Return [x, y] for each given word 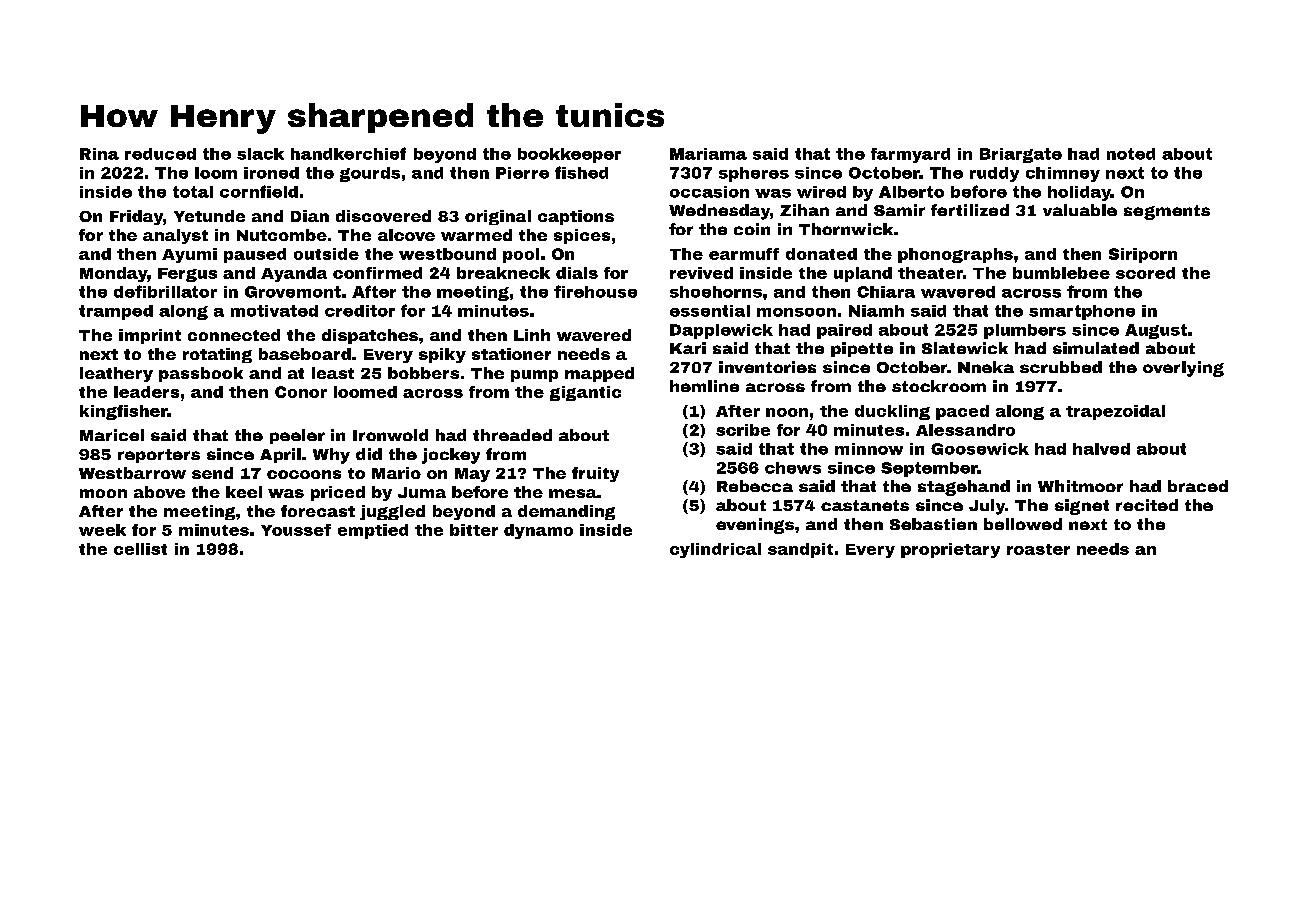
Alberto [911, 192]
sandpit [800, 550]
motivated [274, 311]
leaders [146, 392]
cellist [140, 549]
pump [534, 376]
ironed [271, 173]
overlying [1183, 369]
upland [863, 274]
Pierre [522, 173]
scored [1145, 273]
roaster [1038, 549]
